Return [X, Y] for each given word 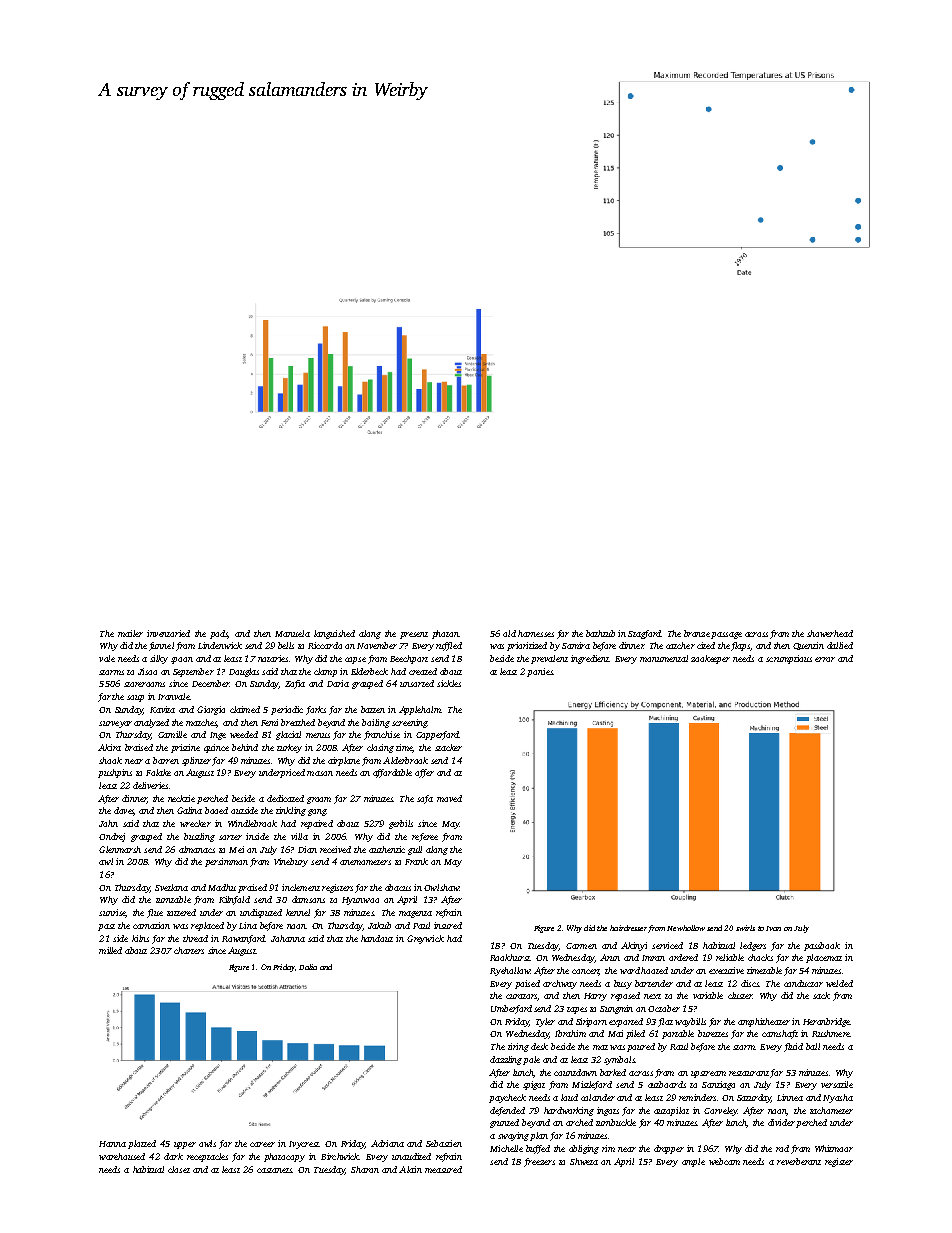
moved [449, 798]
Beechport [409, 659]
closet [179, 1169]
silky [159, 659]
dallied [840, 645]
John [108, 823]
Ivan [773, 928]
